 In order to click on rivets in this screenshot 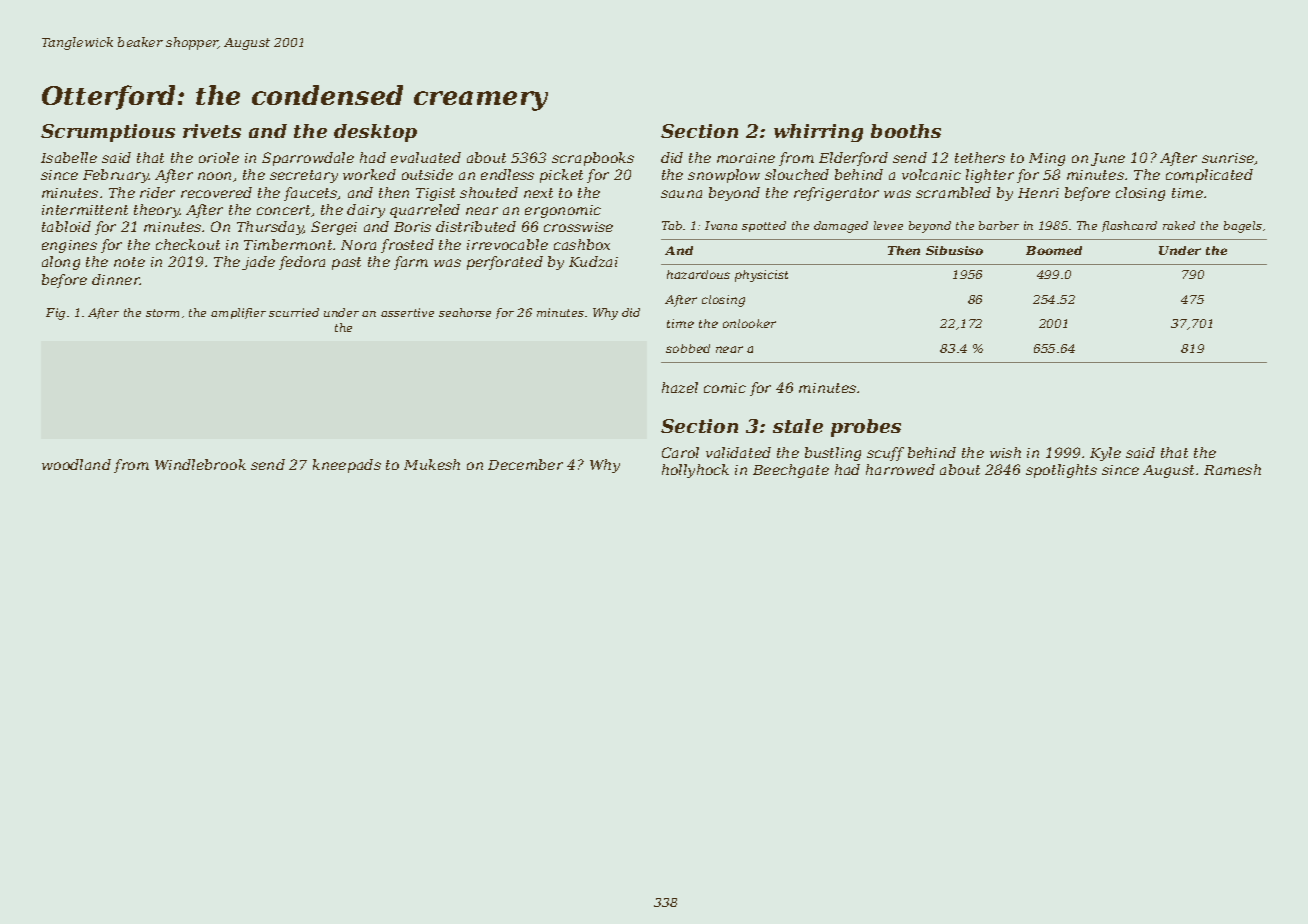, I will do `click(212, 131)`.
